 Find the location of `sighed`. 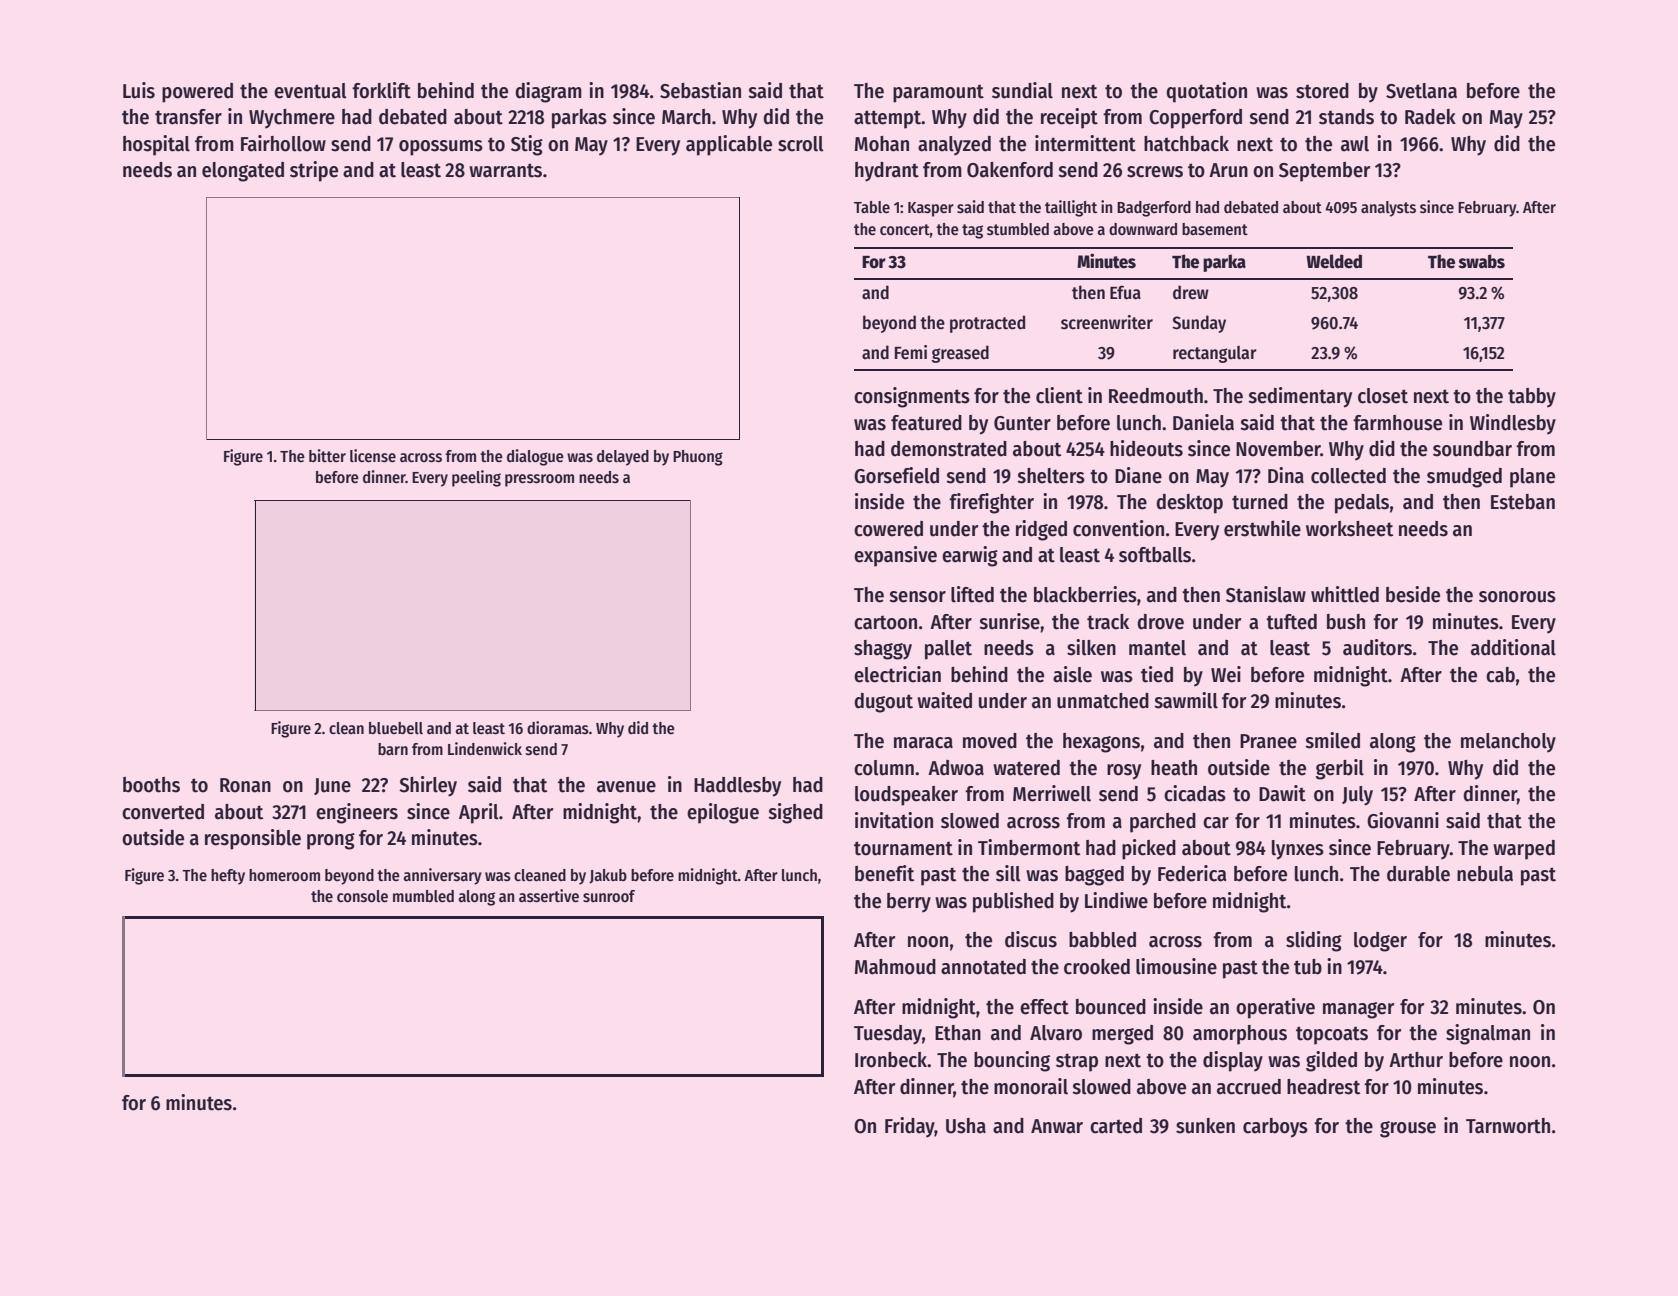

sighed is located at coordinates (795, 813).
